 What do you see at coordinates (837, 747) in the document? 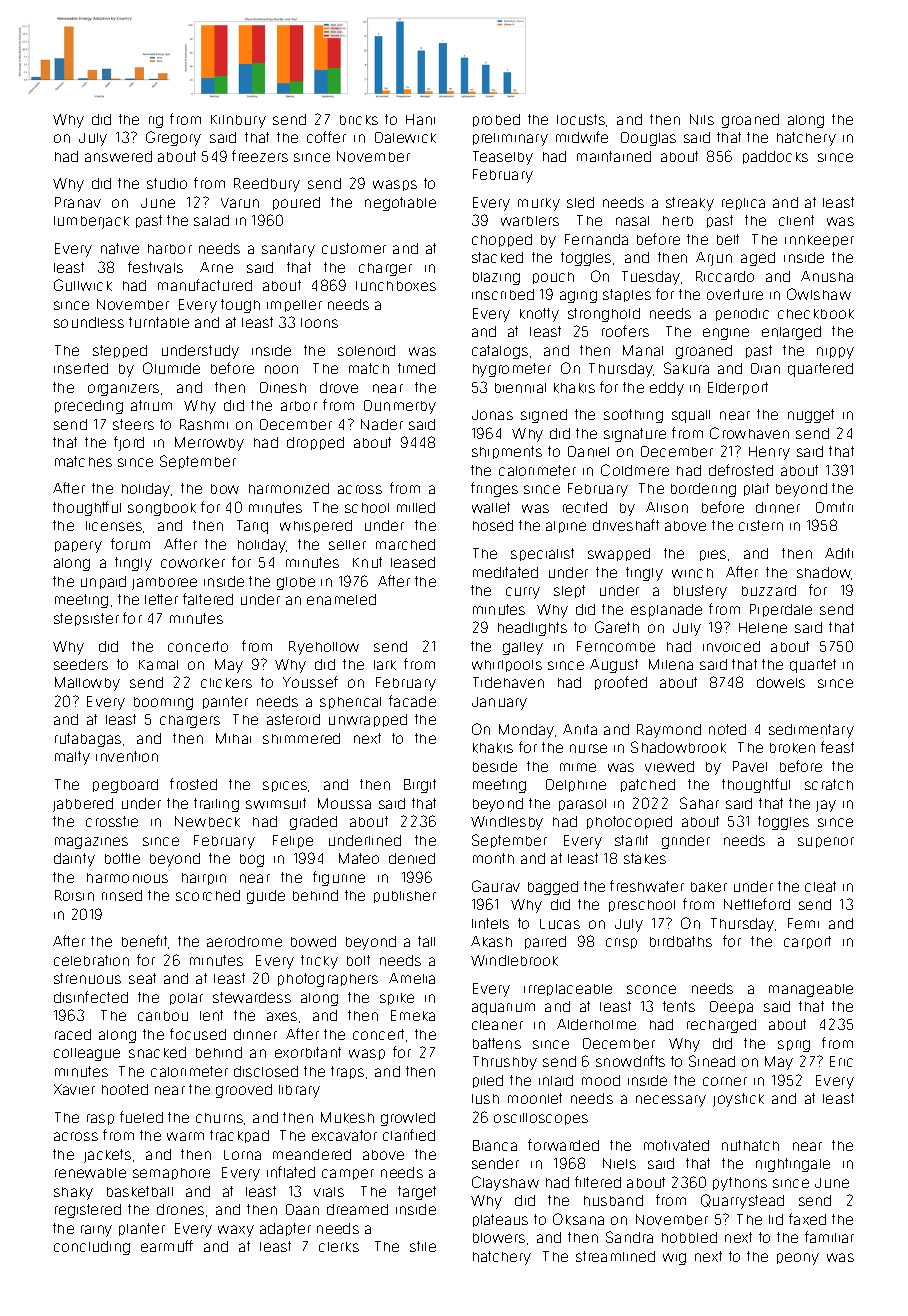
I see `feast` at bounding box center [837, 747].
